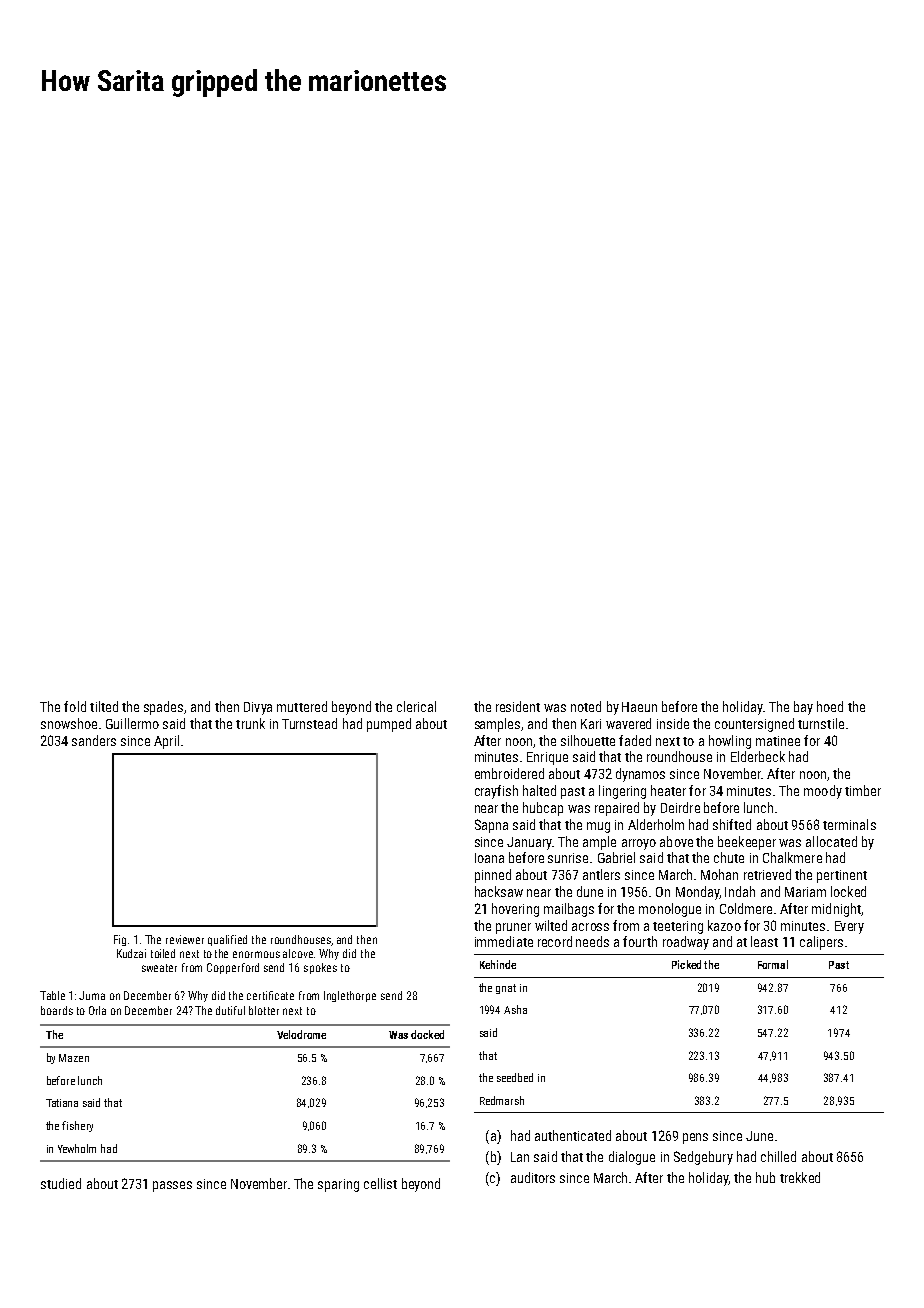  What do you see at coordinates (301, 1034) in the screenshot?
I see `Velodrome` at bounding box center [301, 1034].
